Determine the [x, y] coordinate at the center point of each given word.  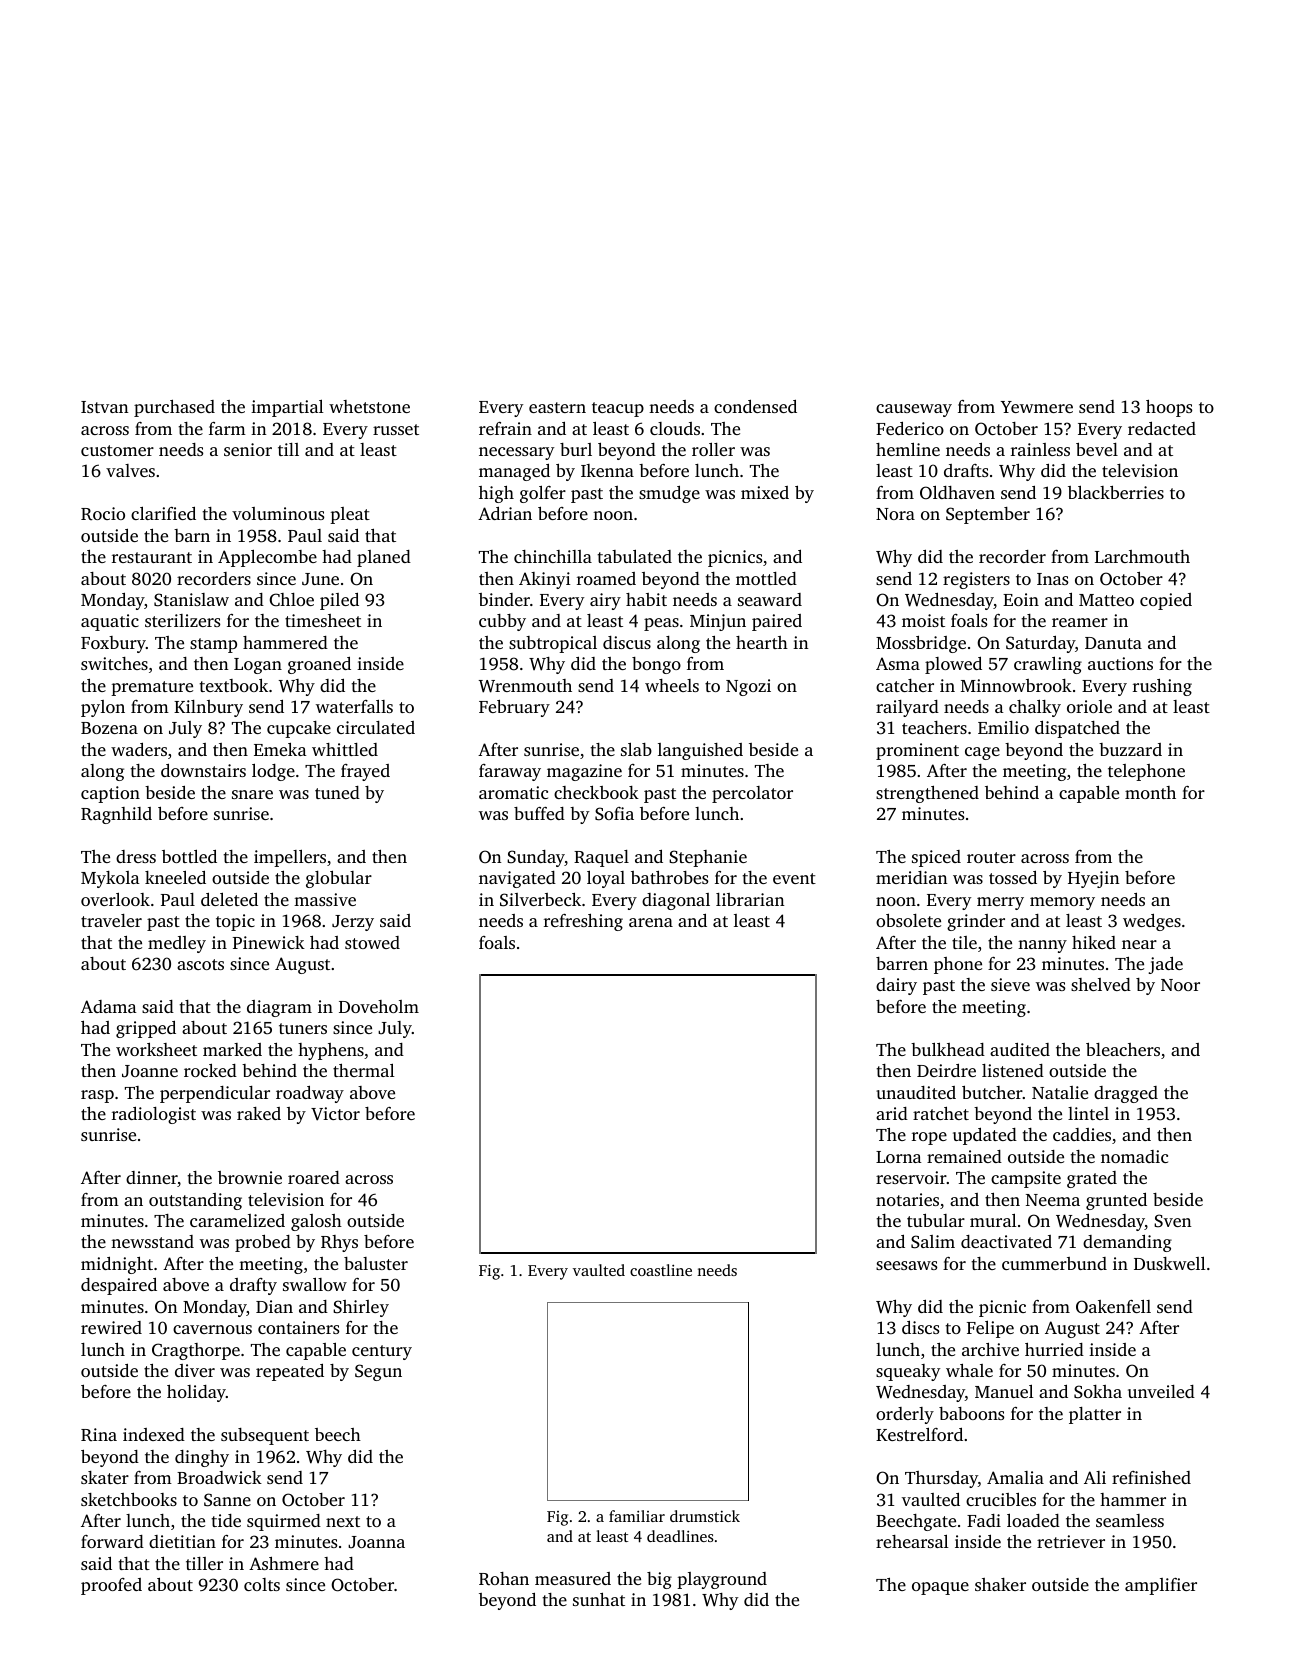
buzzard [1130, 749]
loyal [606, 879]
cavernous [212, 1329]
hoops [1169, 408]
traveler [111, 920]
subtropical [553, 644]
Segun [378, 1372]
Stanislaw [191, 600]
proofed [111, 1586]
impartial [287, 408]
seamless [1130, 1520]
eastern [557, 407]
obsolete [908, 920]
